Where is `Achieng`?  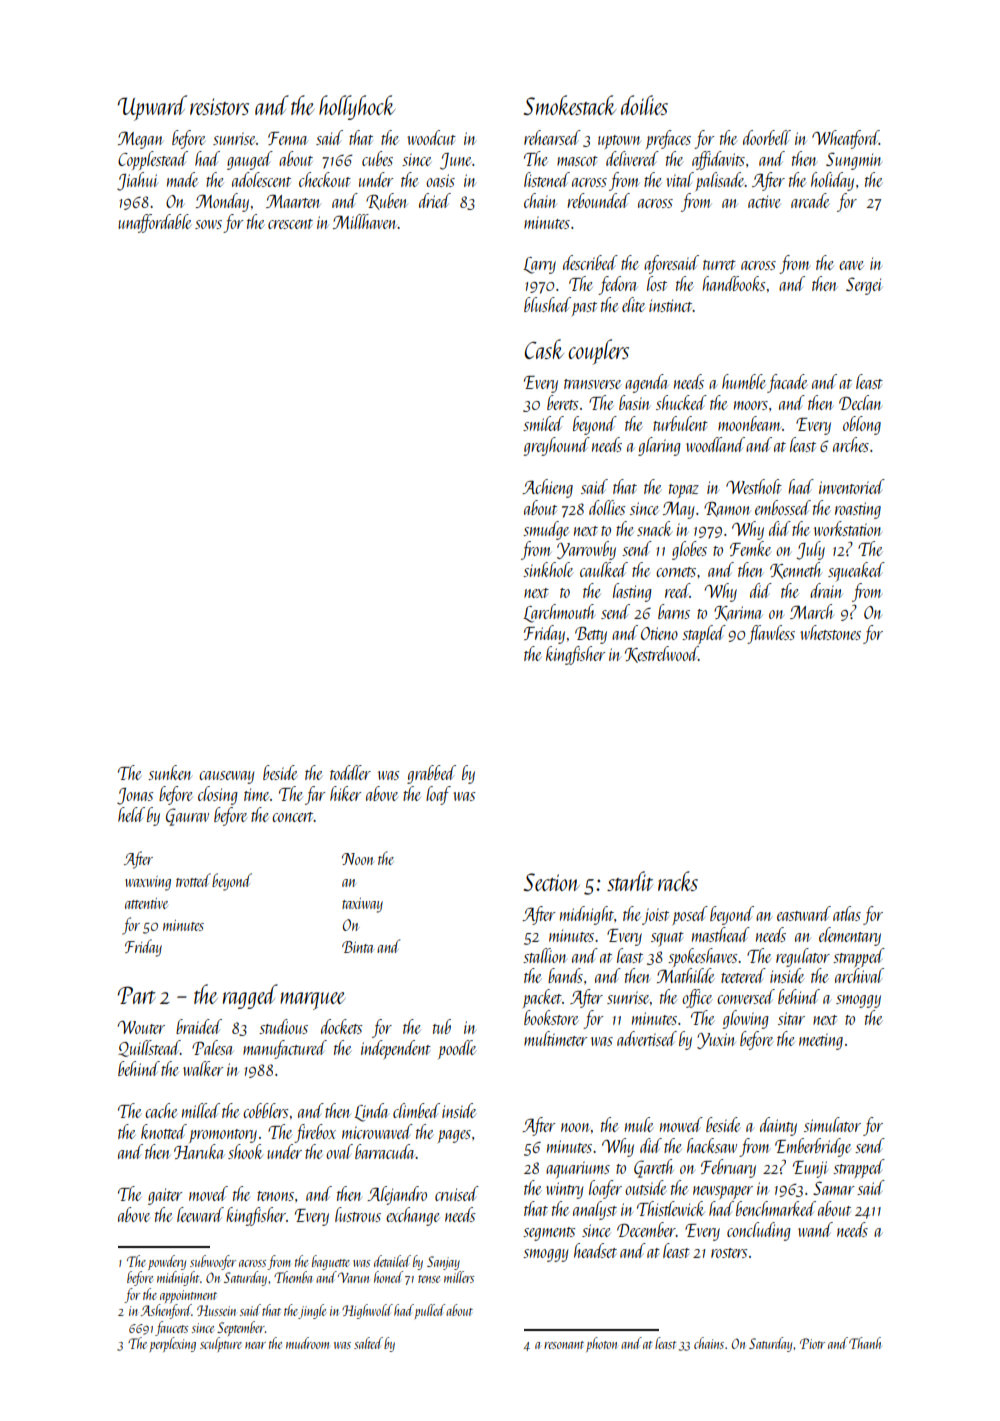
Achieng is located at coordinates (547, 488).
